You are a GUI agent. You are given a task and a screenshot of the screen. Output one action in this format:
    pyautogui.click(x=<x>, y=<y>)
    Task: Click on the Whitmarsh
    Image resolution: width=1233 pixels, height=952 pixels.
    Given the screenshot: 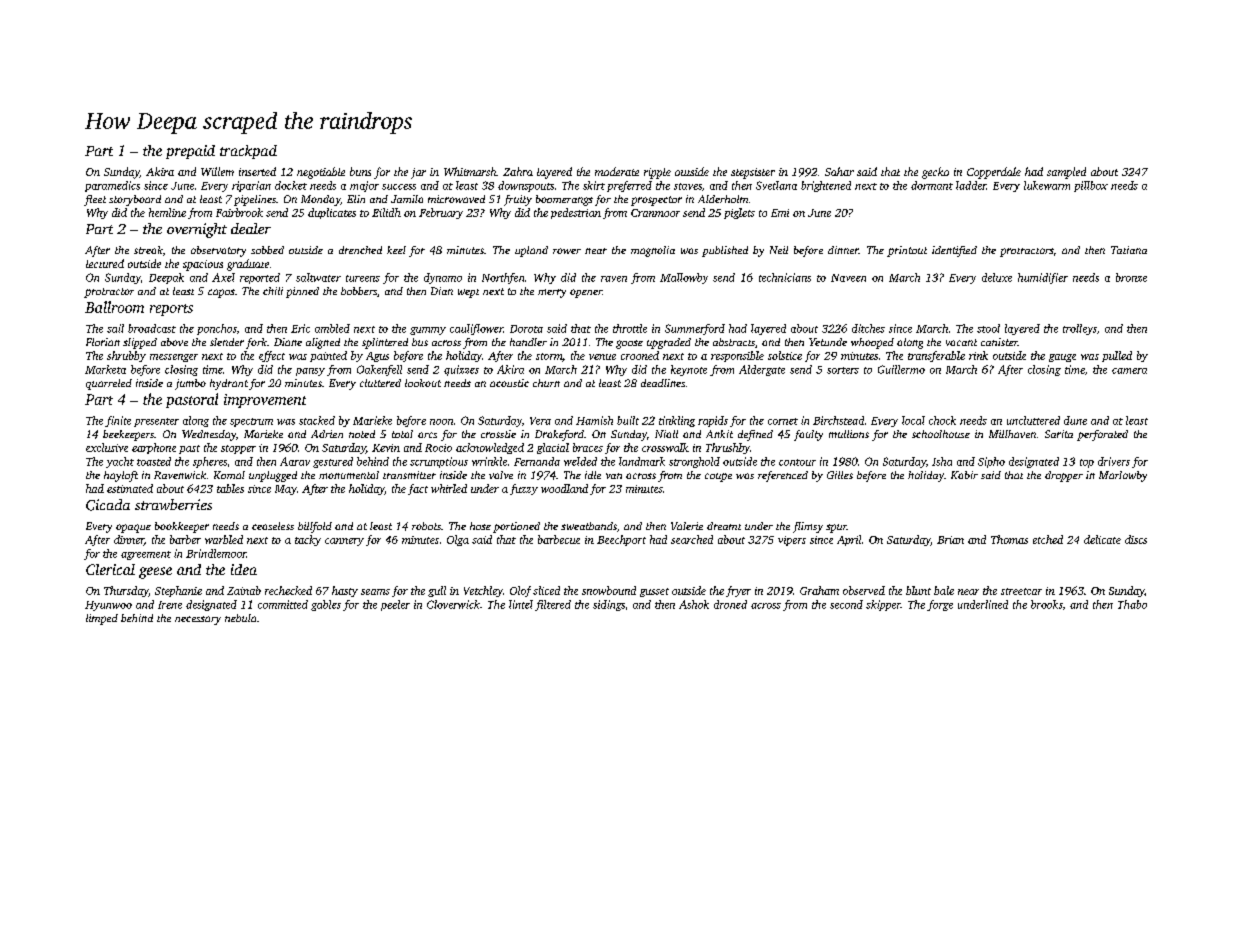 What is the action you would take?
    pyautogui.click(x=470, y=171)
